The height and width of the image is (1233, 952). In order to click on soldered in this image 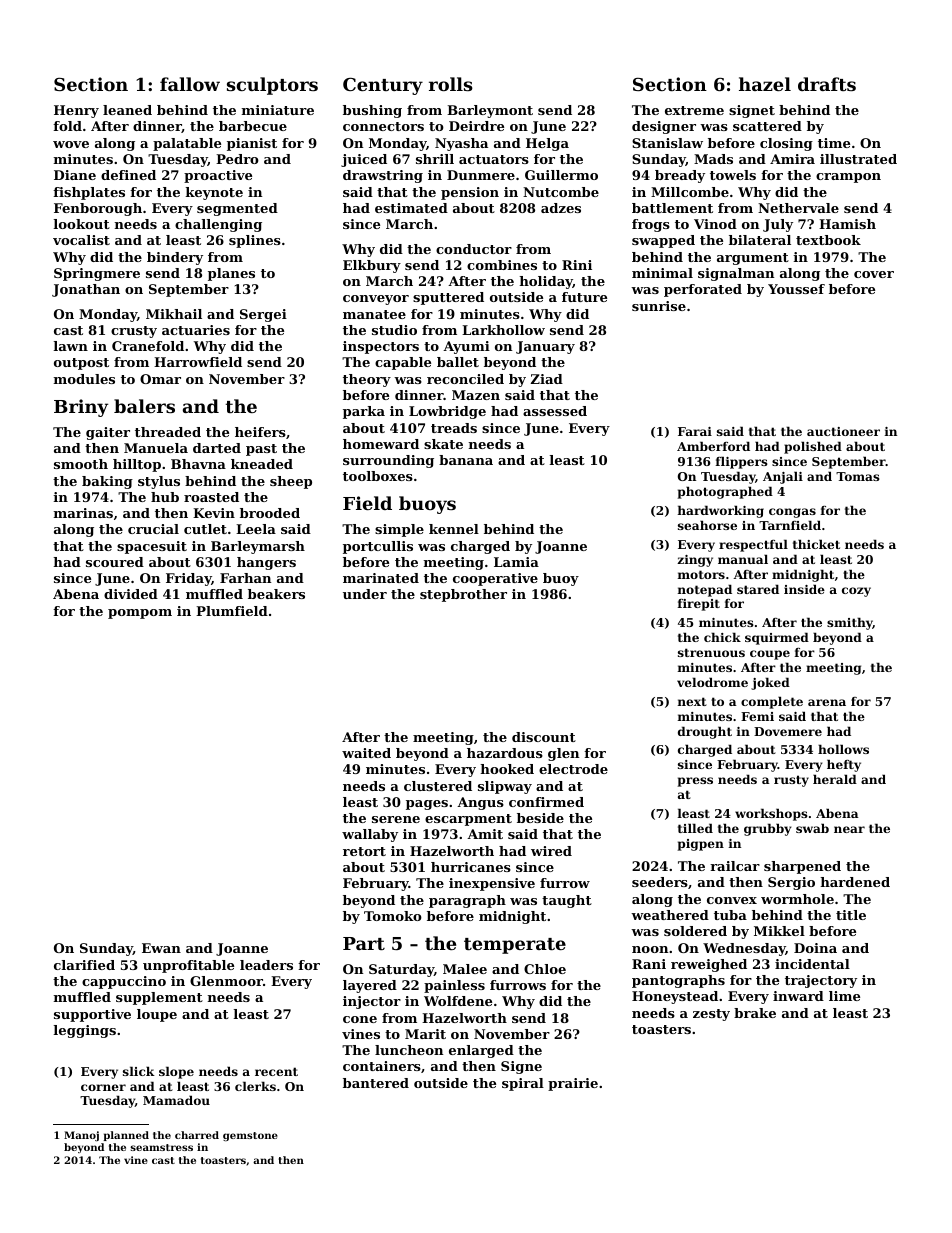, I will do `click(695, 931)`.
